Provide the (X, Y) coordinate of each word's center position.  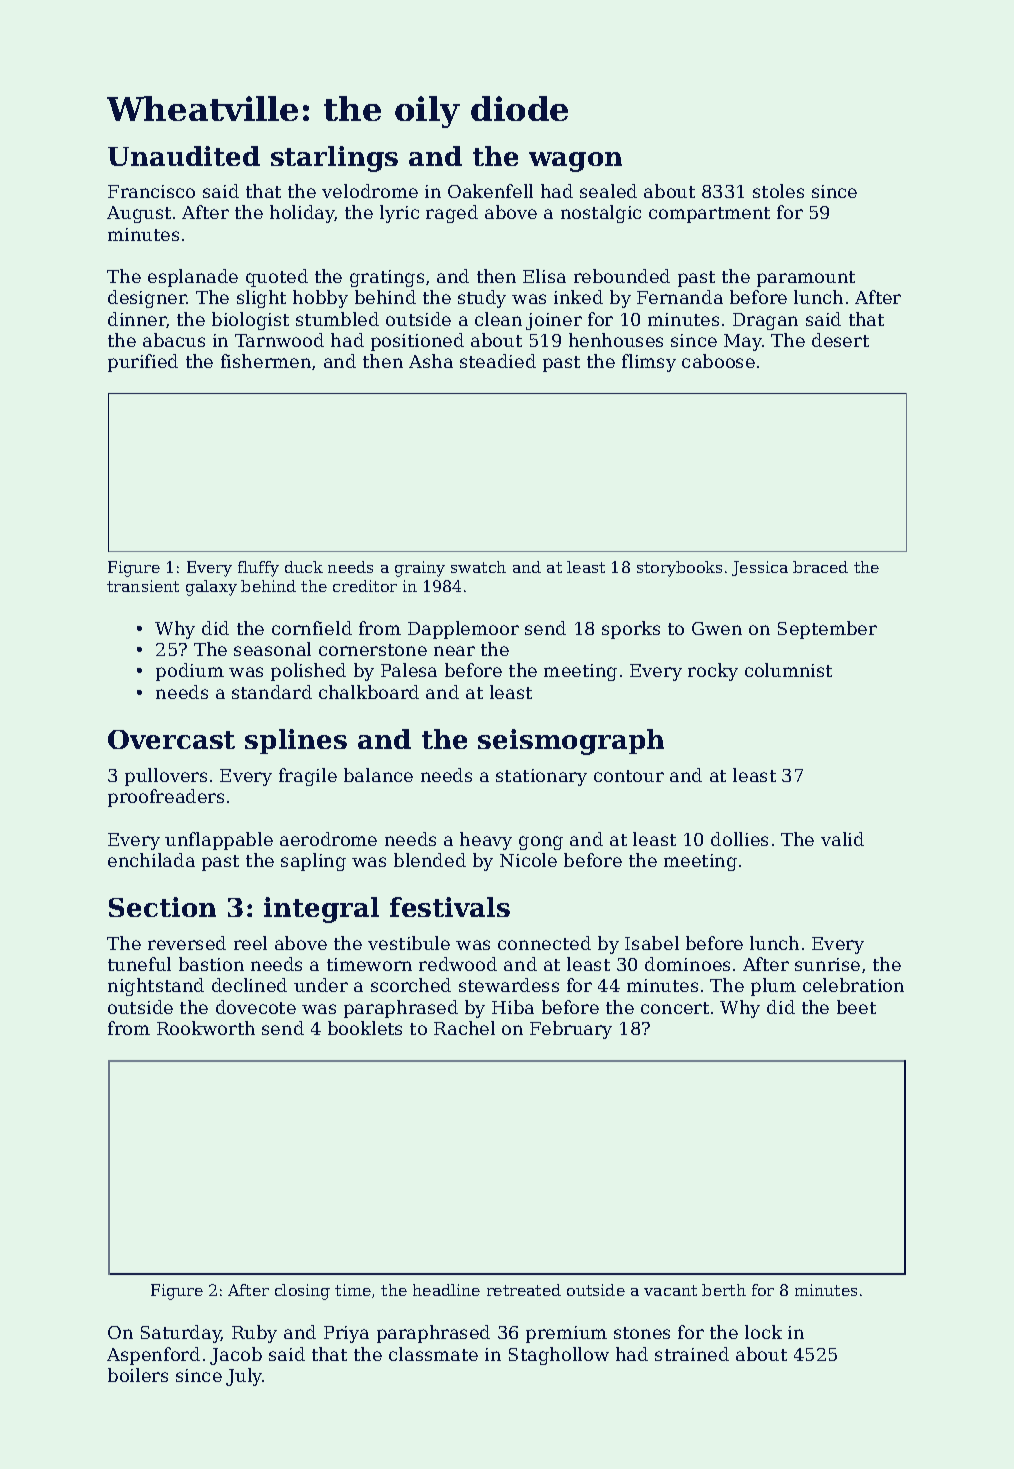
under (321, 985)
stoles (778, 191)
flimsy (649, 363)
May (743, 342)
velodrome (370, 191)
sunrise (827, 964)
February (571, 1030)
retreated (524, 1290)
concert (675, 1008)
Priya (346, 1334)
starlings (334, 159)
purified (143, 363)
